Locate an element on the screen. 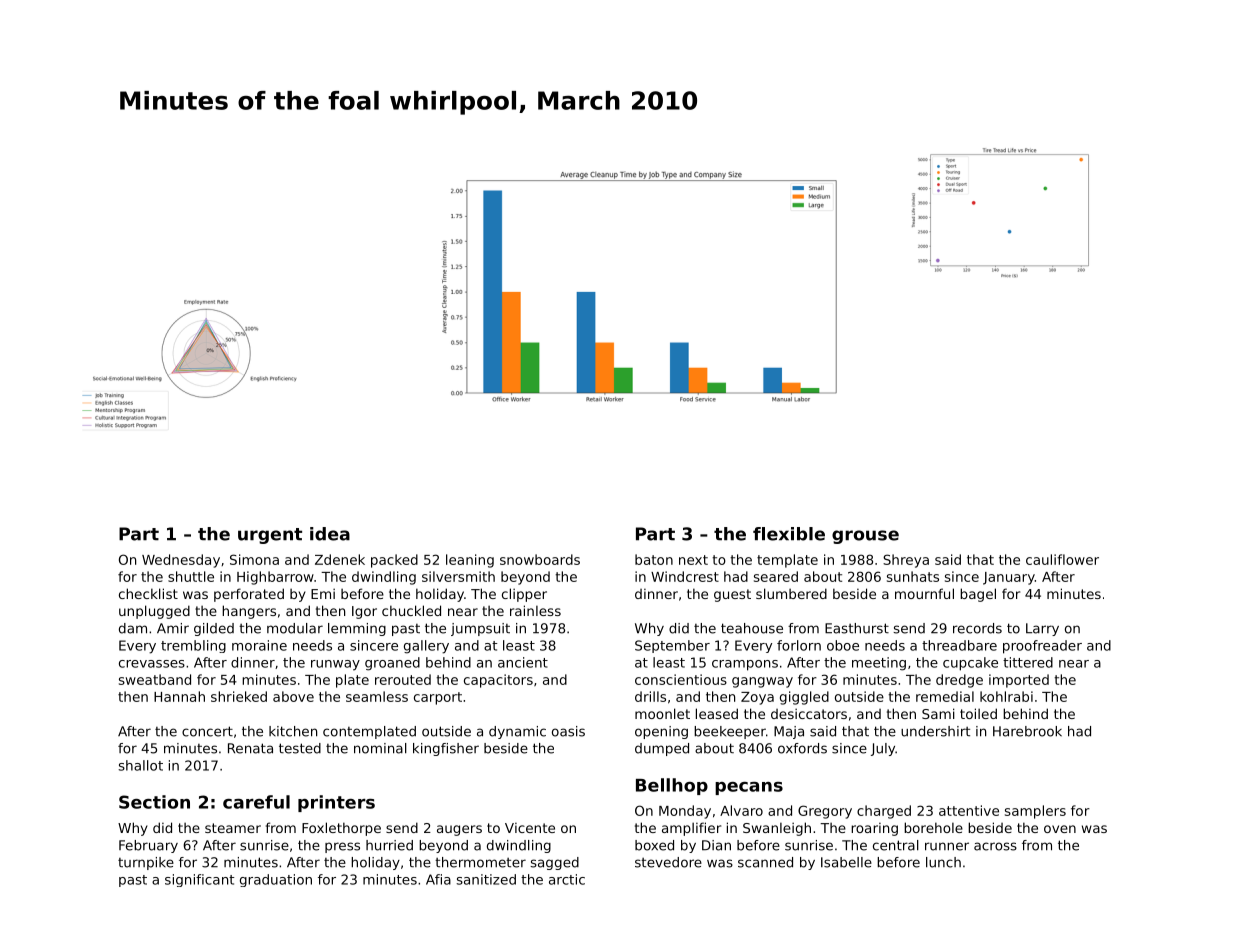  Highbarrow is located at coordinates (275, 578).
